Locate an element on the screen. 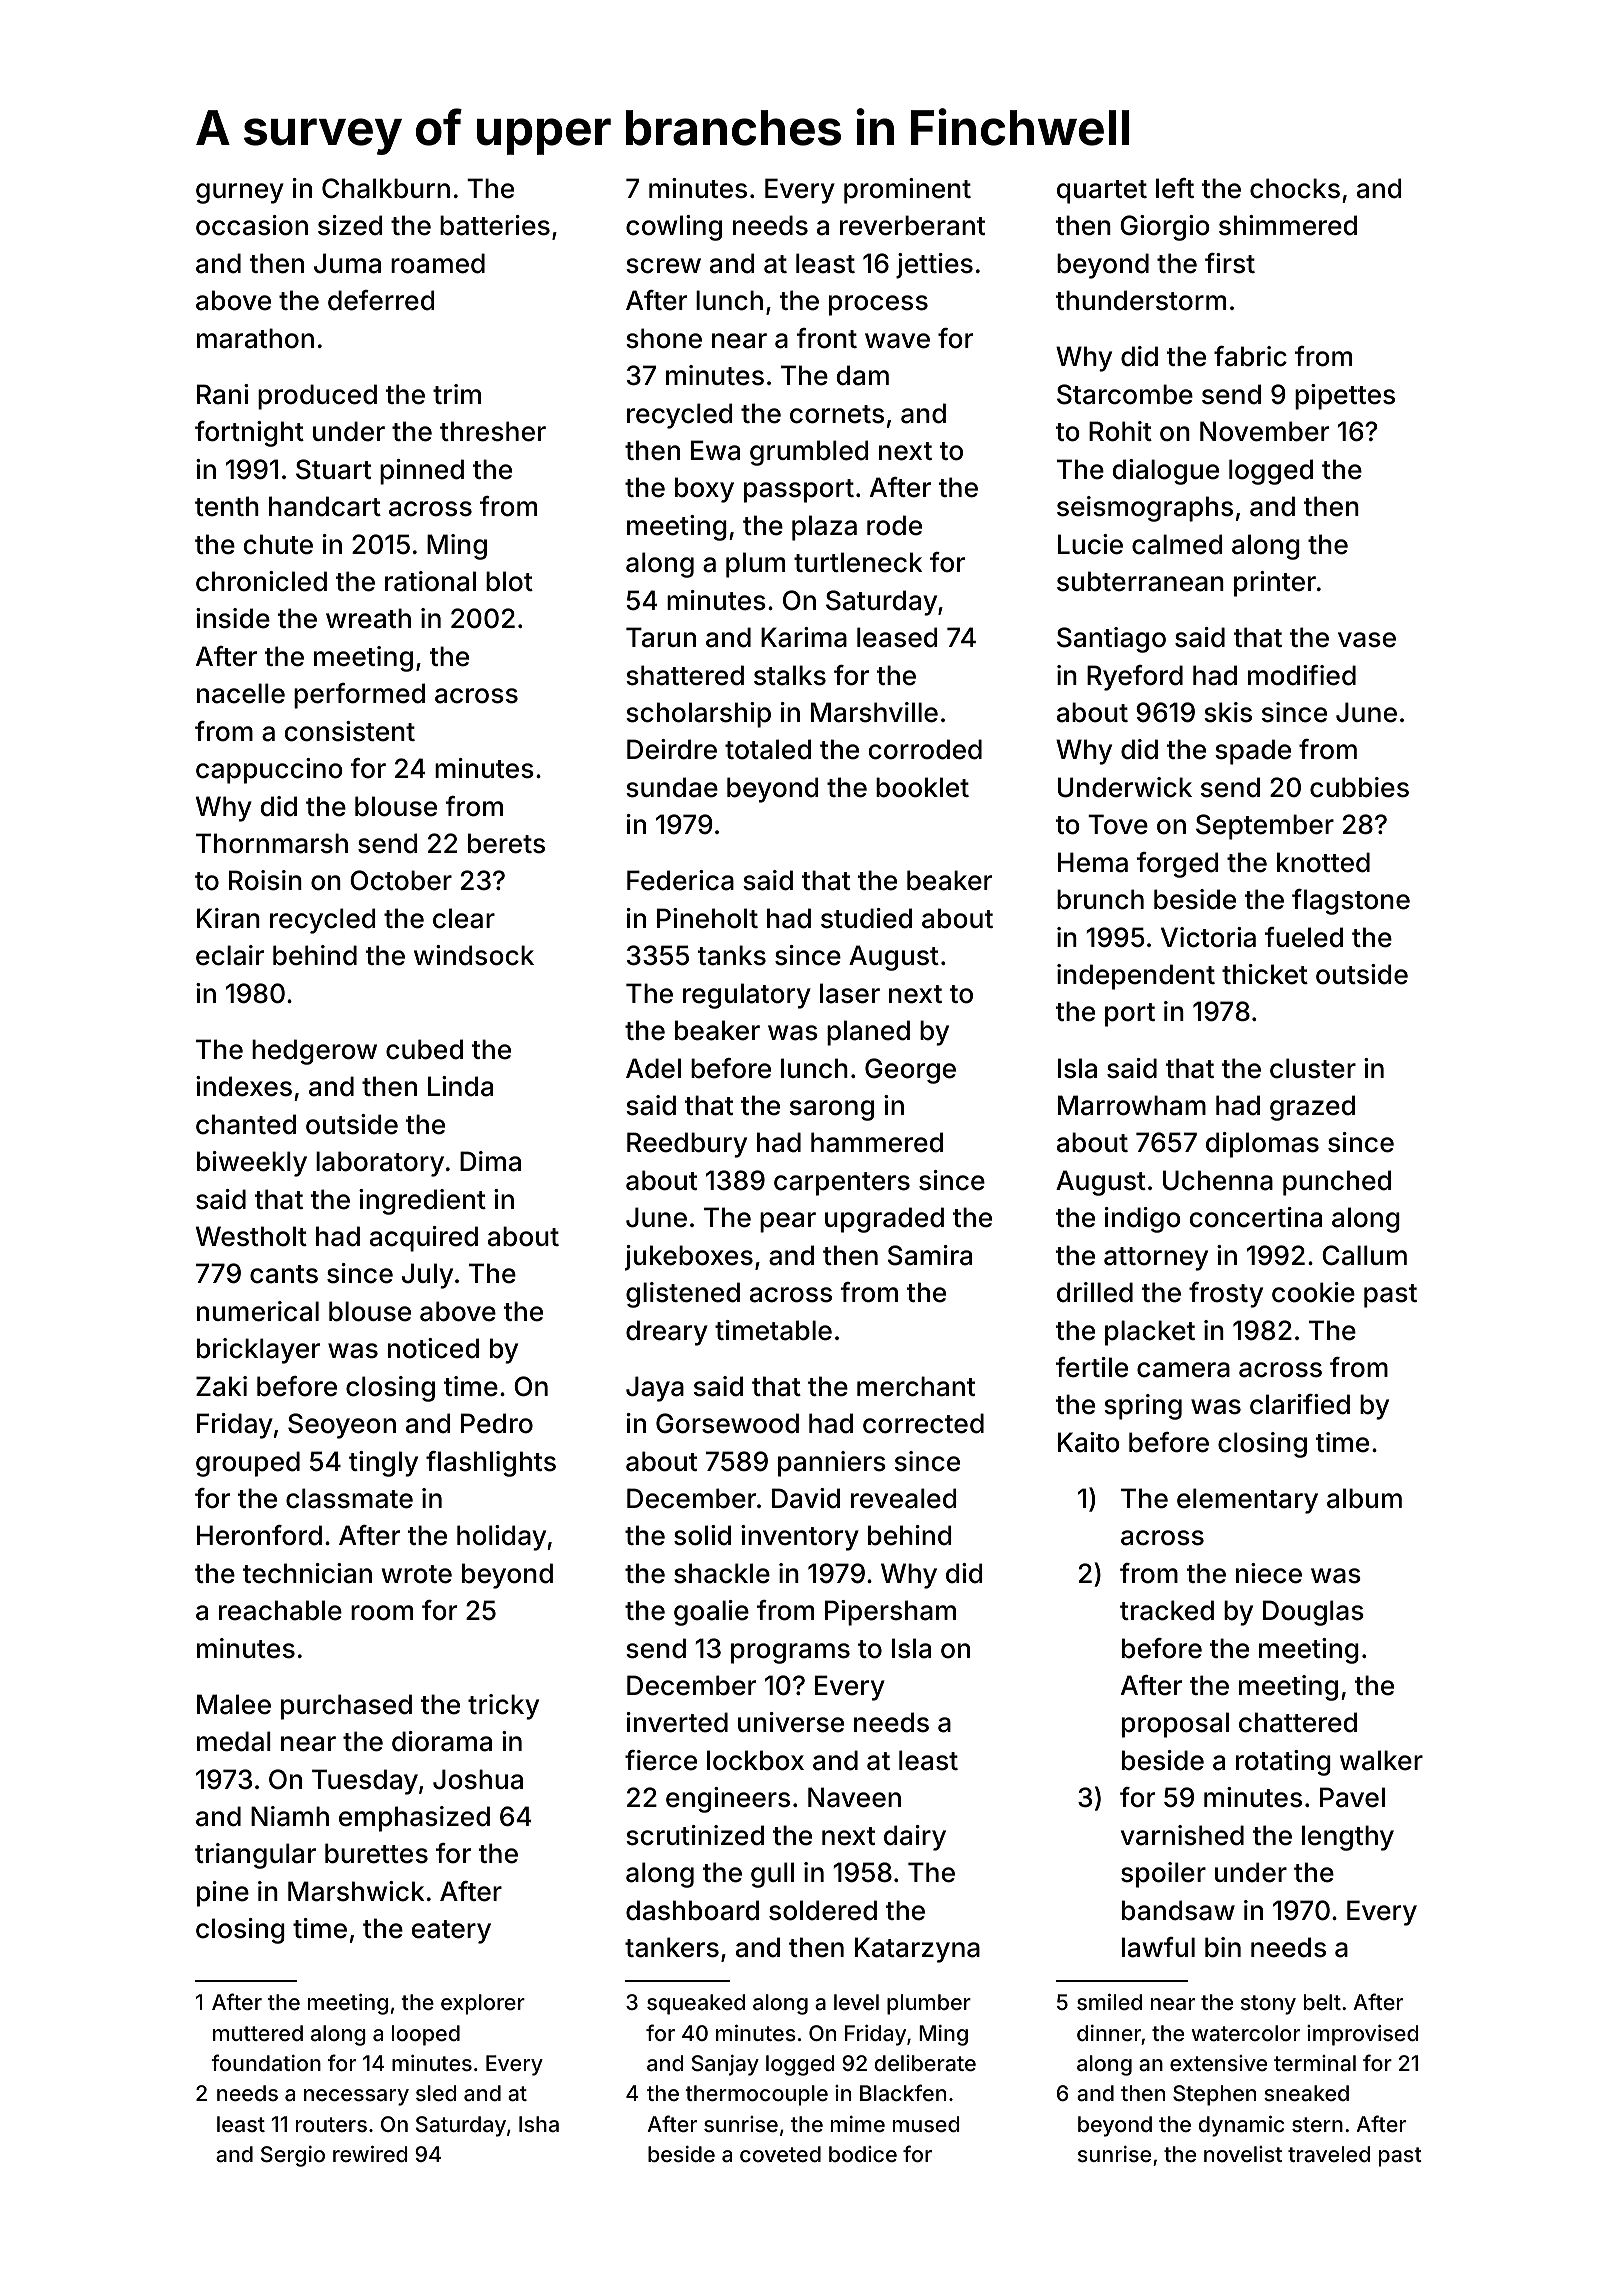 The width and height of the screenshot is (1620, 2292). biweekly is located at coordinates (252, 1164).
